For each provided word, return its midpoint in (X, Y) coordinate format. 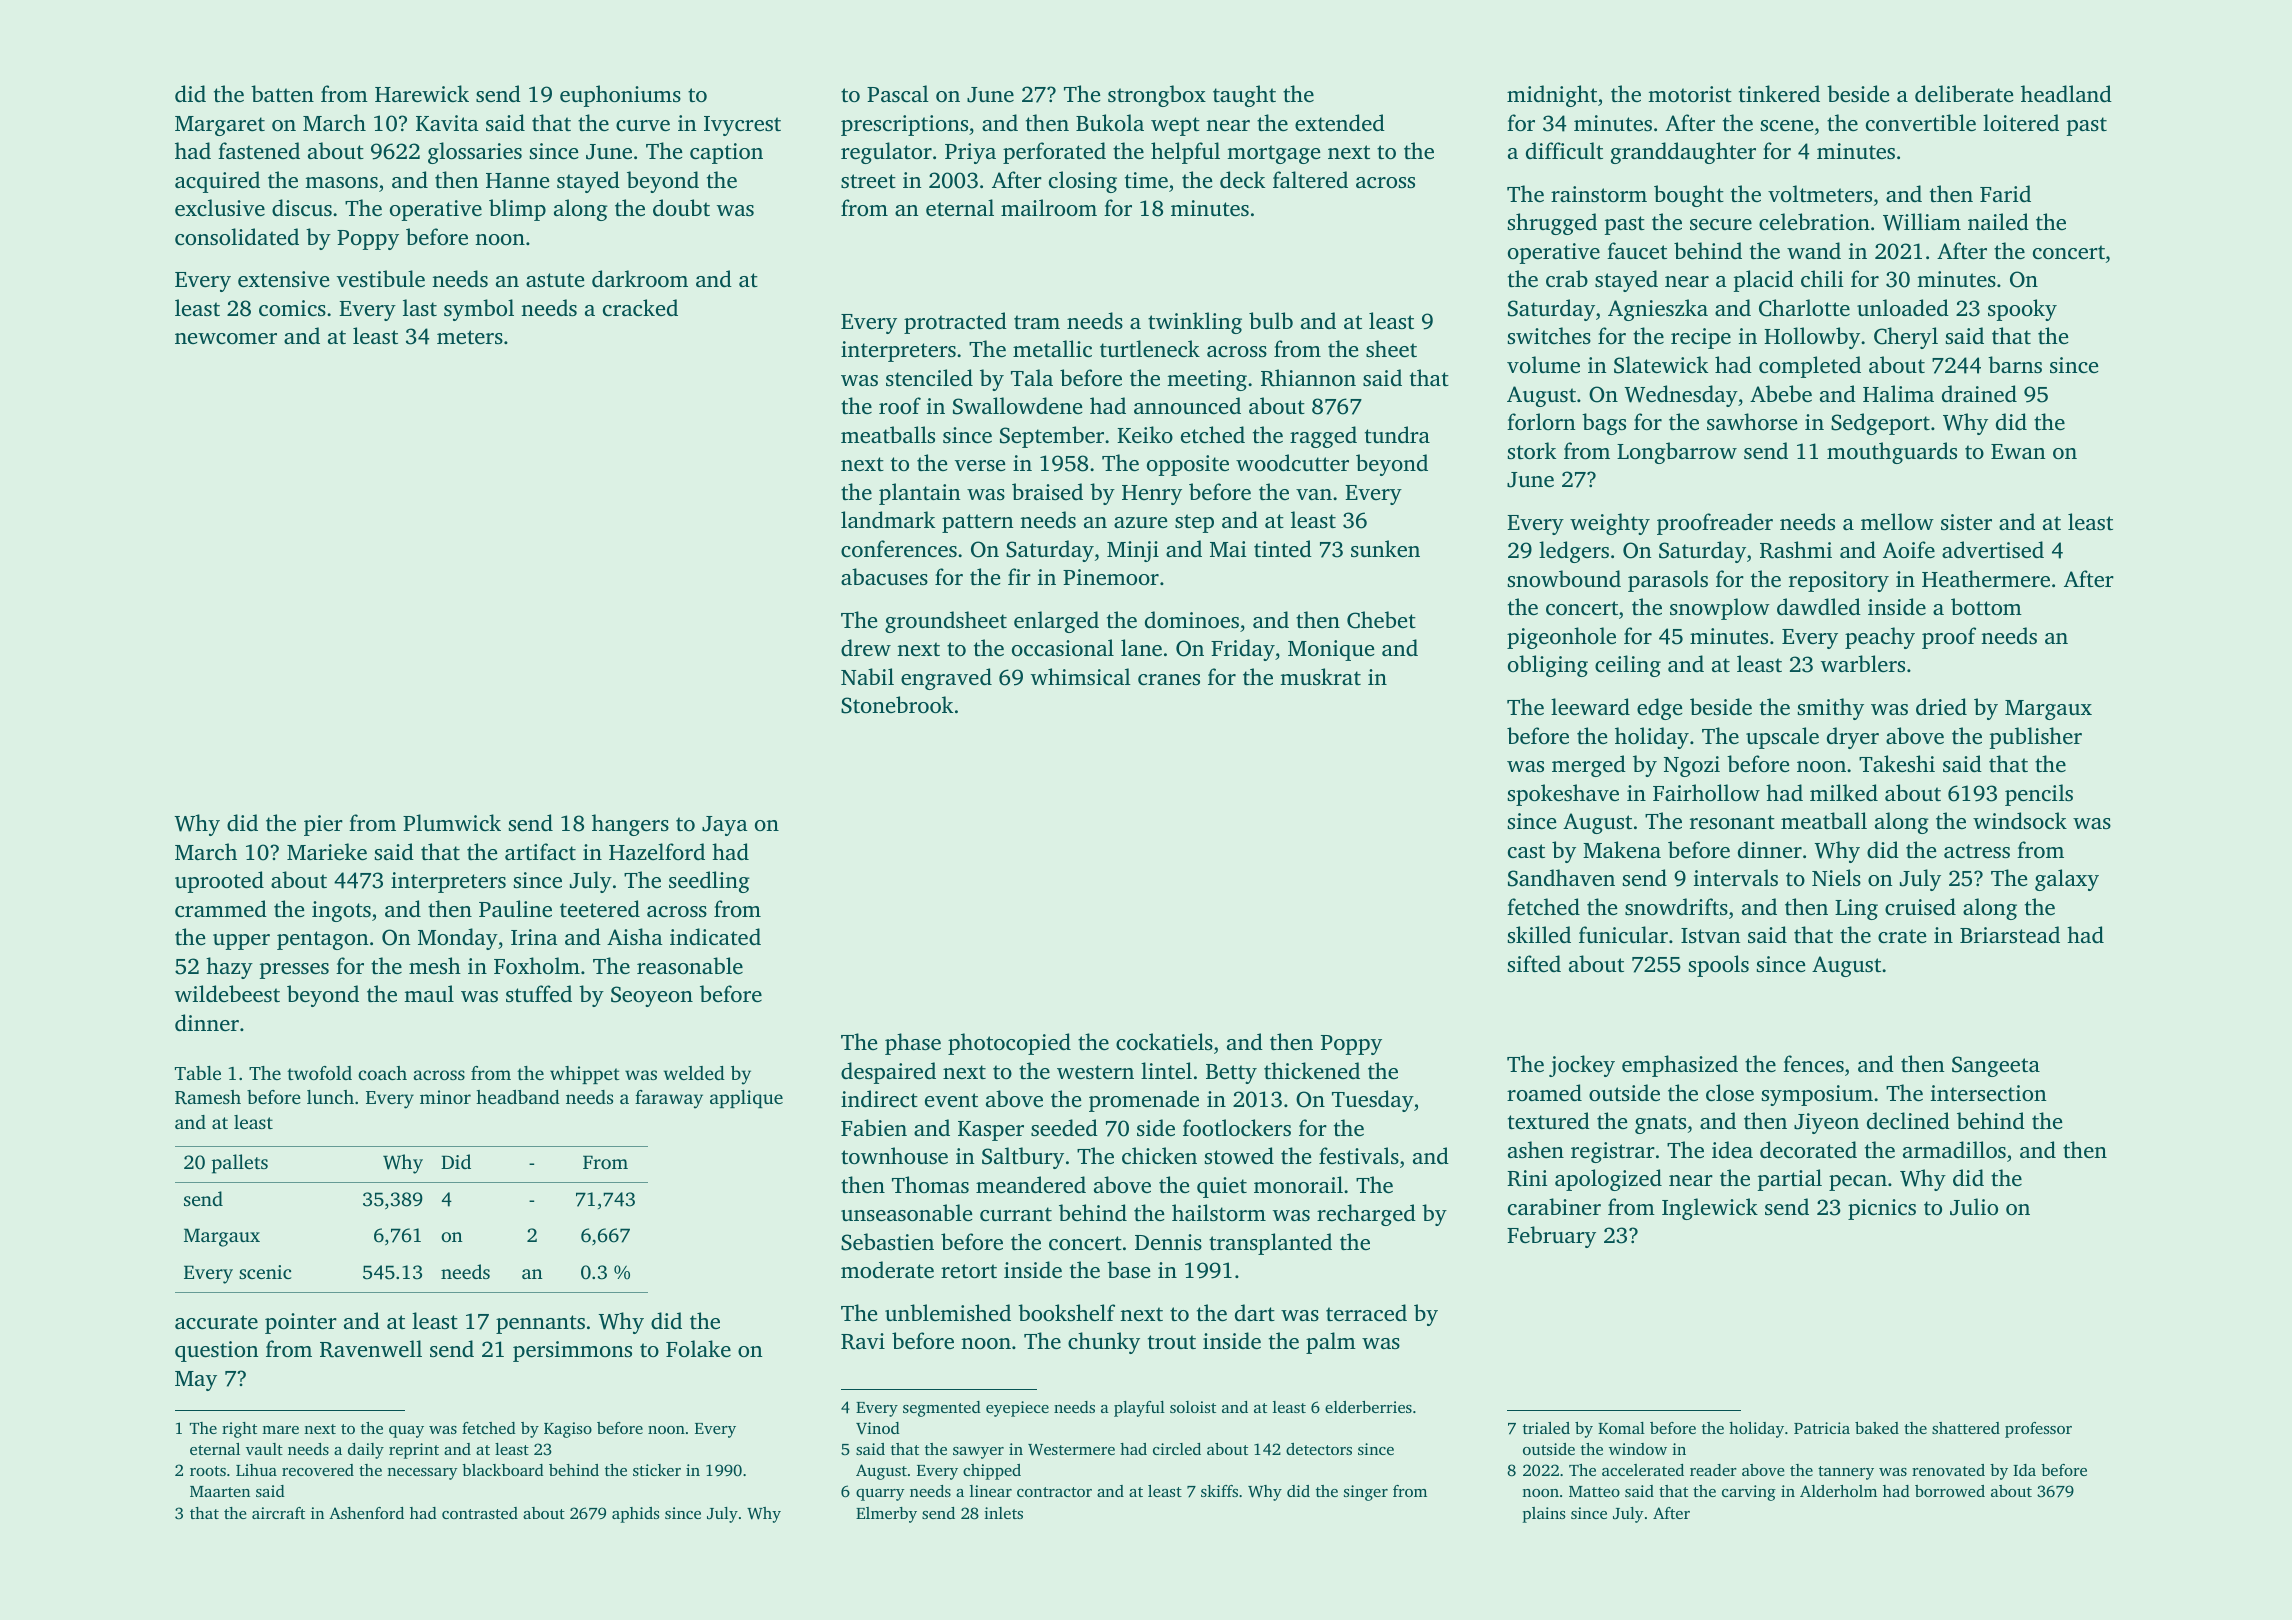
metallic (1052, 348)
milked (1844, 792)
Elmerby (886, 1515)
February (1551, 1237)
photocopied (1009, 1044)
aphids (635, 1515)
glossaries (475, 153)
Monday (458, 939)
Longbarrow (1677, 453)
